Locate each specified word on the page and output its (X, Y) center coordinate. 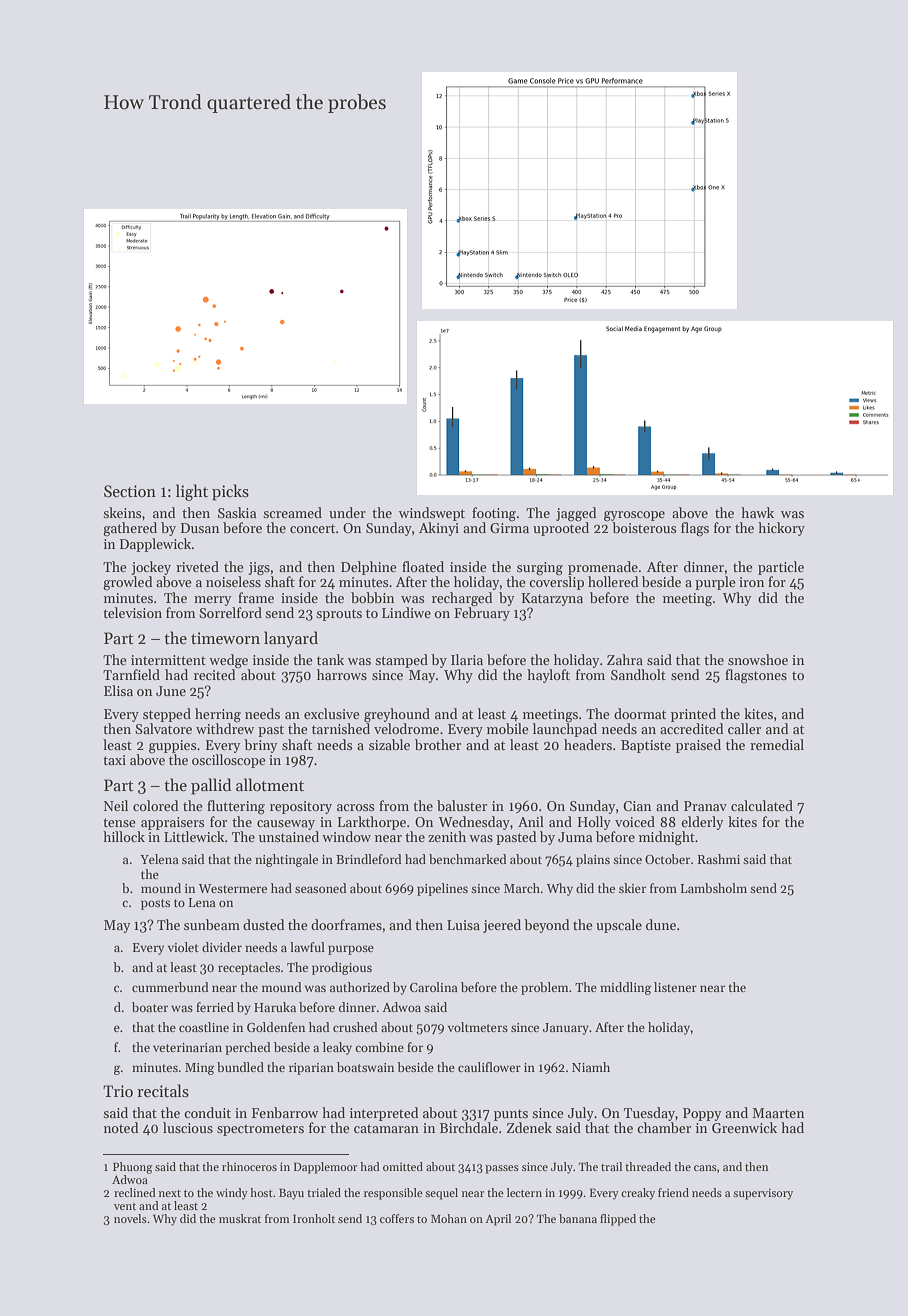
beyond (546, 926)
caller (744, 728)
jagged (576, 514)
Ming (200, 1069)
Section (130, 491)
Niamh (591, 1067)
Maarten (778, 1113)
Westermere (233, 888)
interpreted (384, 1114)
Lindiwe (406, 612)
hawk (757, 512)
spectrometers (260, 1130)
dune (661, 924)
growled (127, 583)
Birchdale (469, 1127)
